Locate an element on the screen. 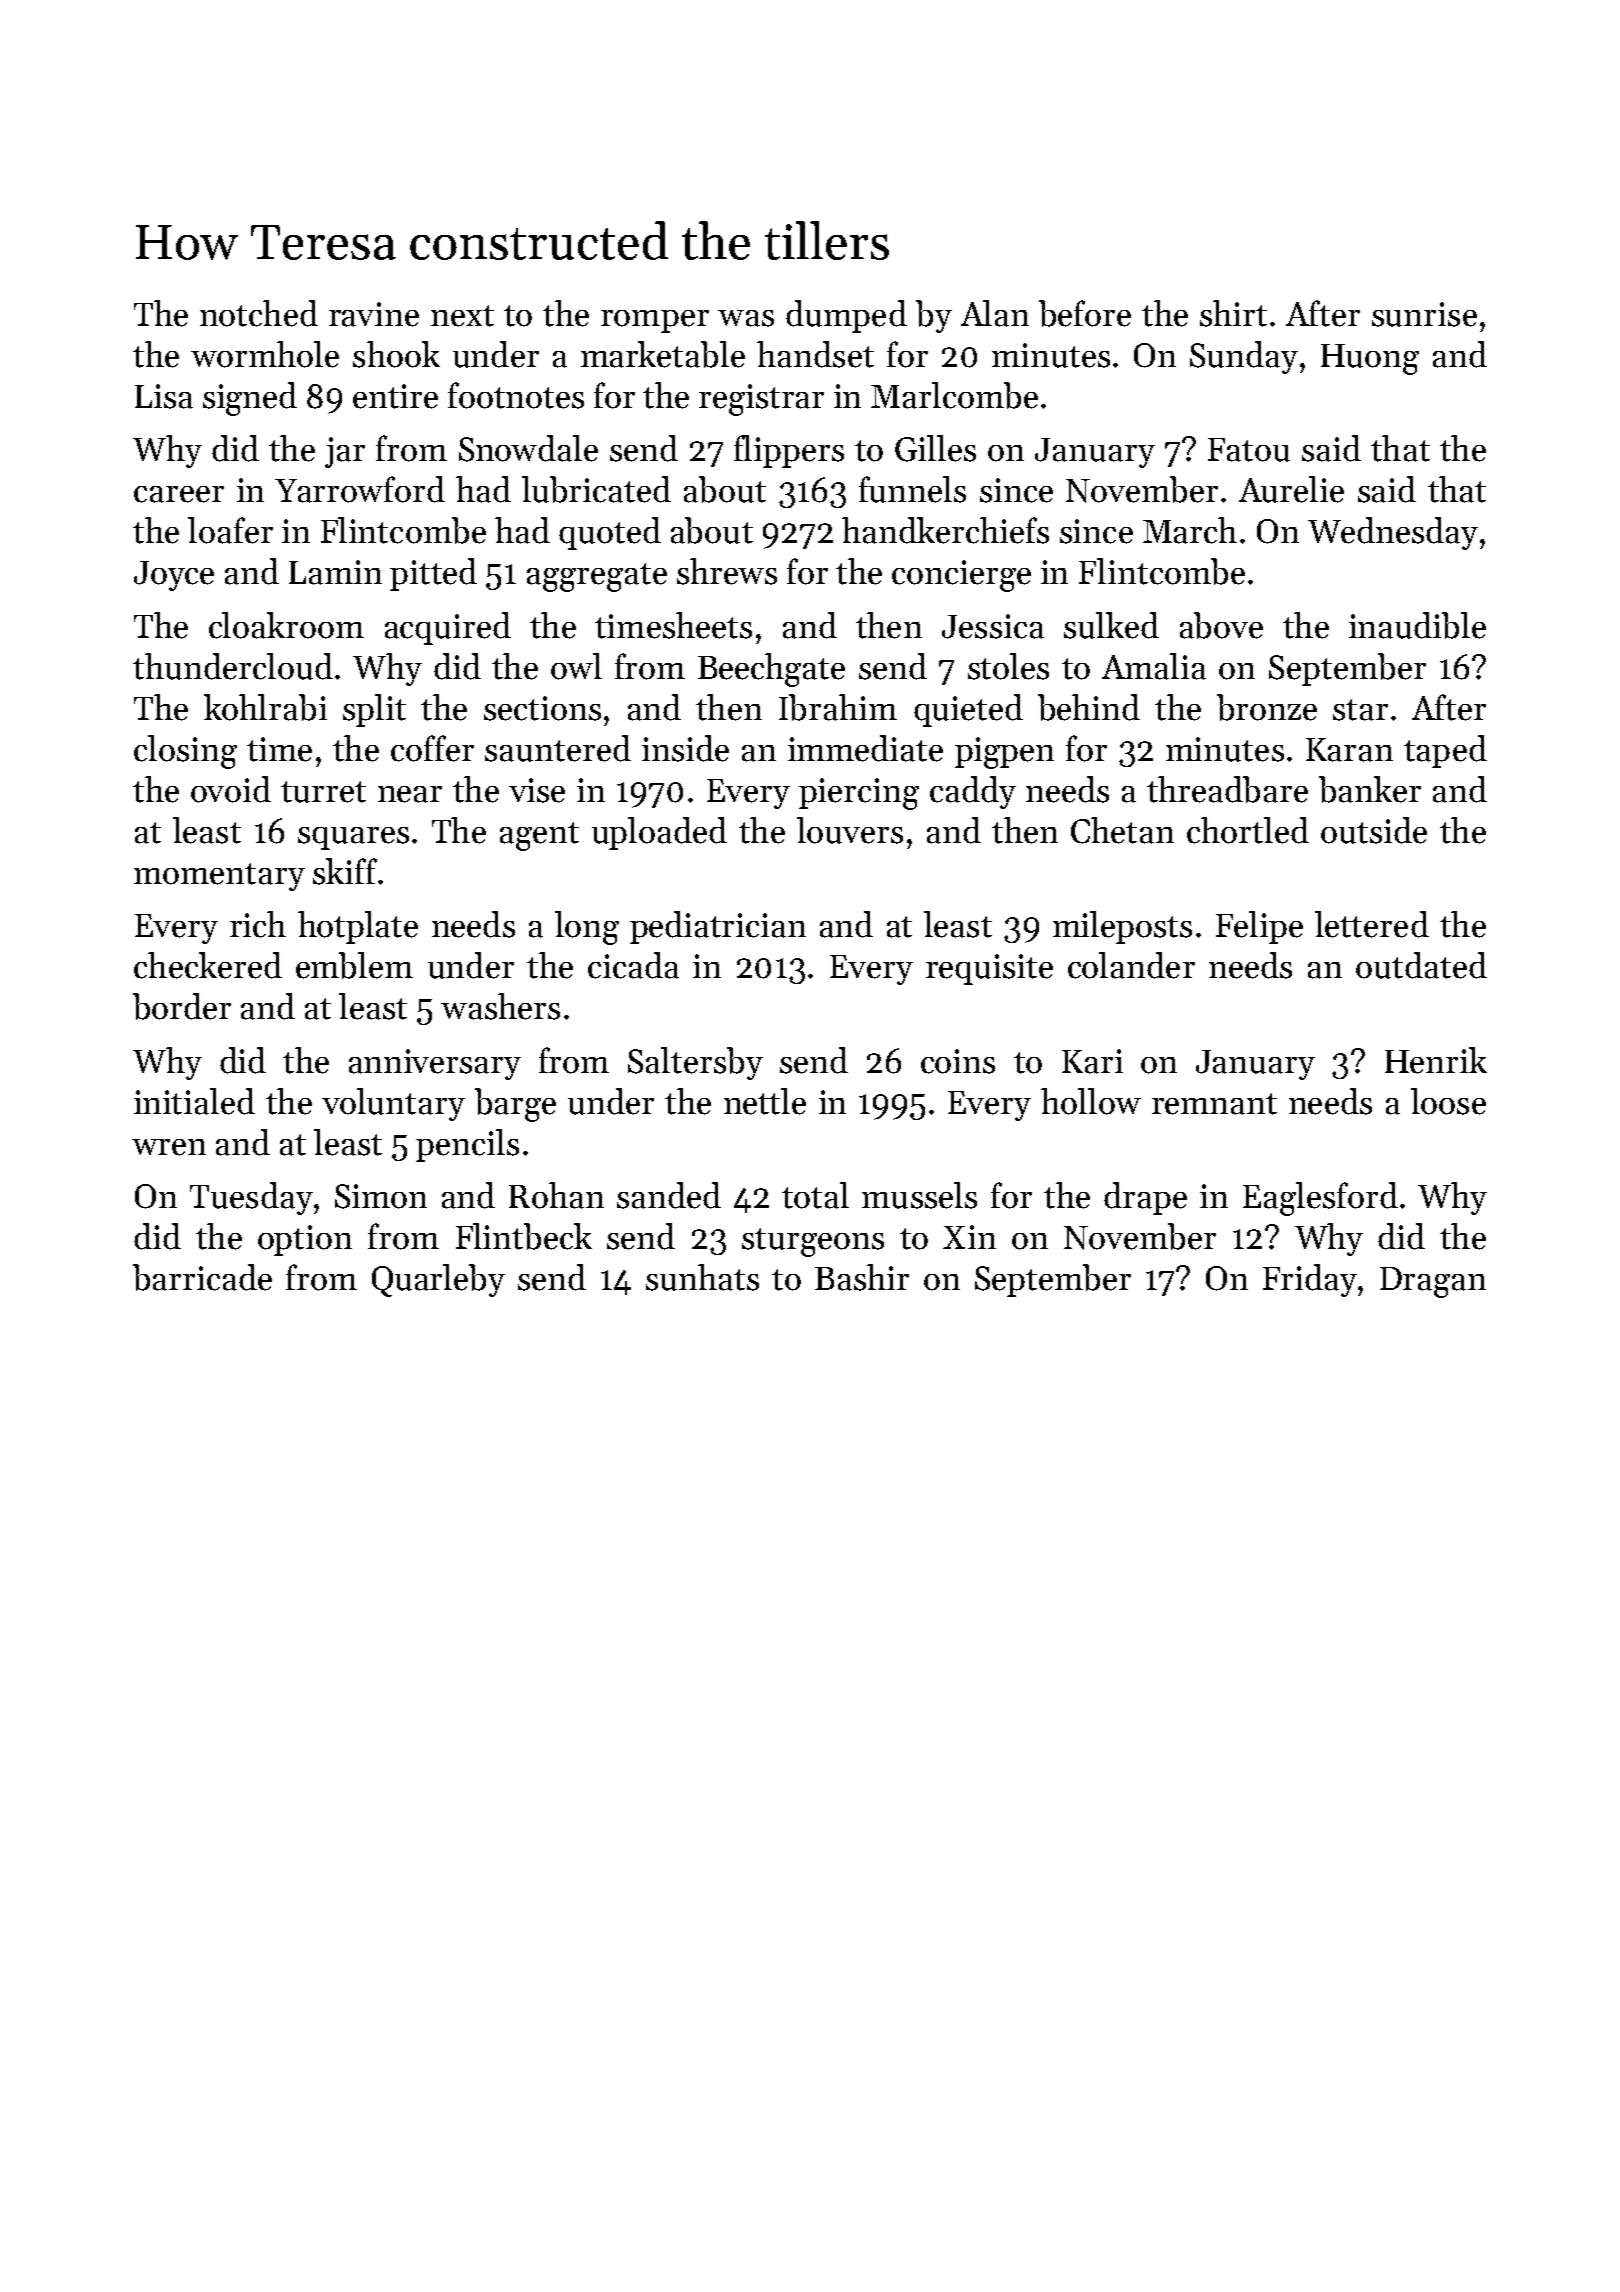  above is located at coordinates (1221, 625).
